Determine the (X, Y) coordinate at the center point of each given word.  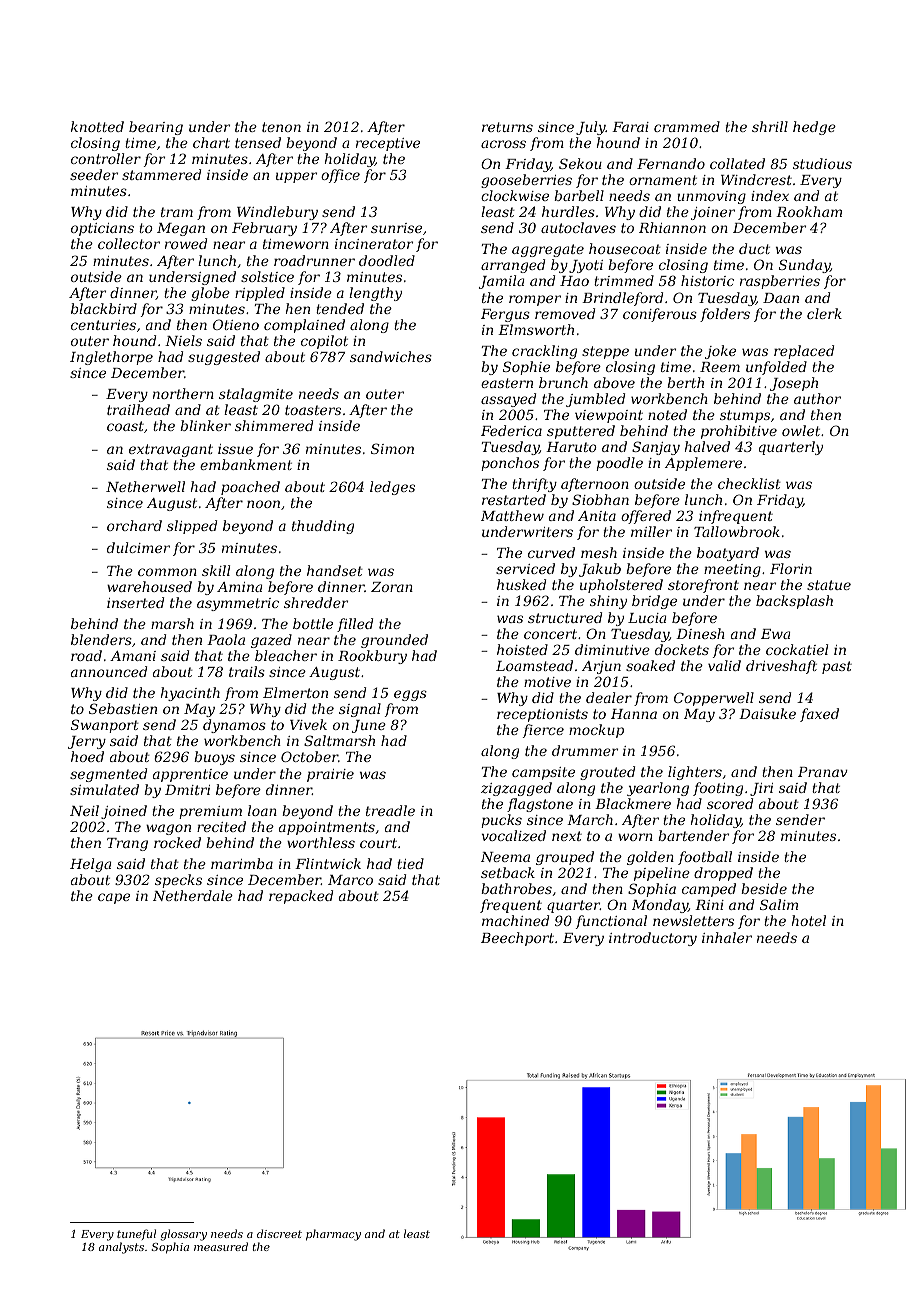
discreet (279, 1233)
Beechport (517, 939)
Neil (84, 810)
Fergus (505, 315)
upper (296, 177)
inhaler (727, 937)
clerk (824, 313)
